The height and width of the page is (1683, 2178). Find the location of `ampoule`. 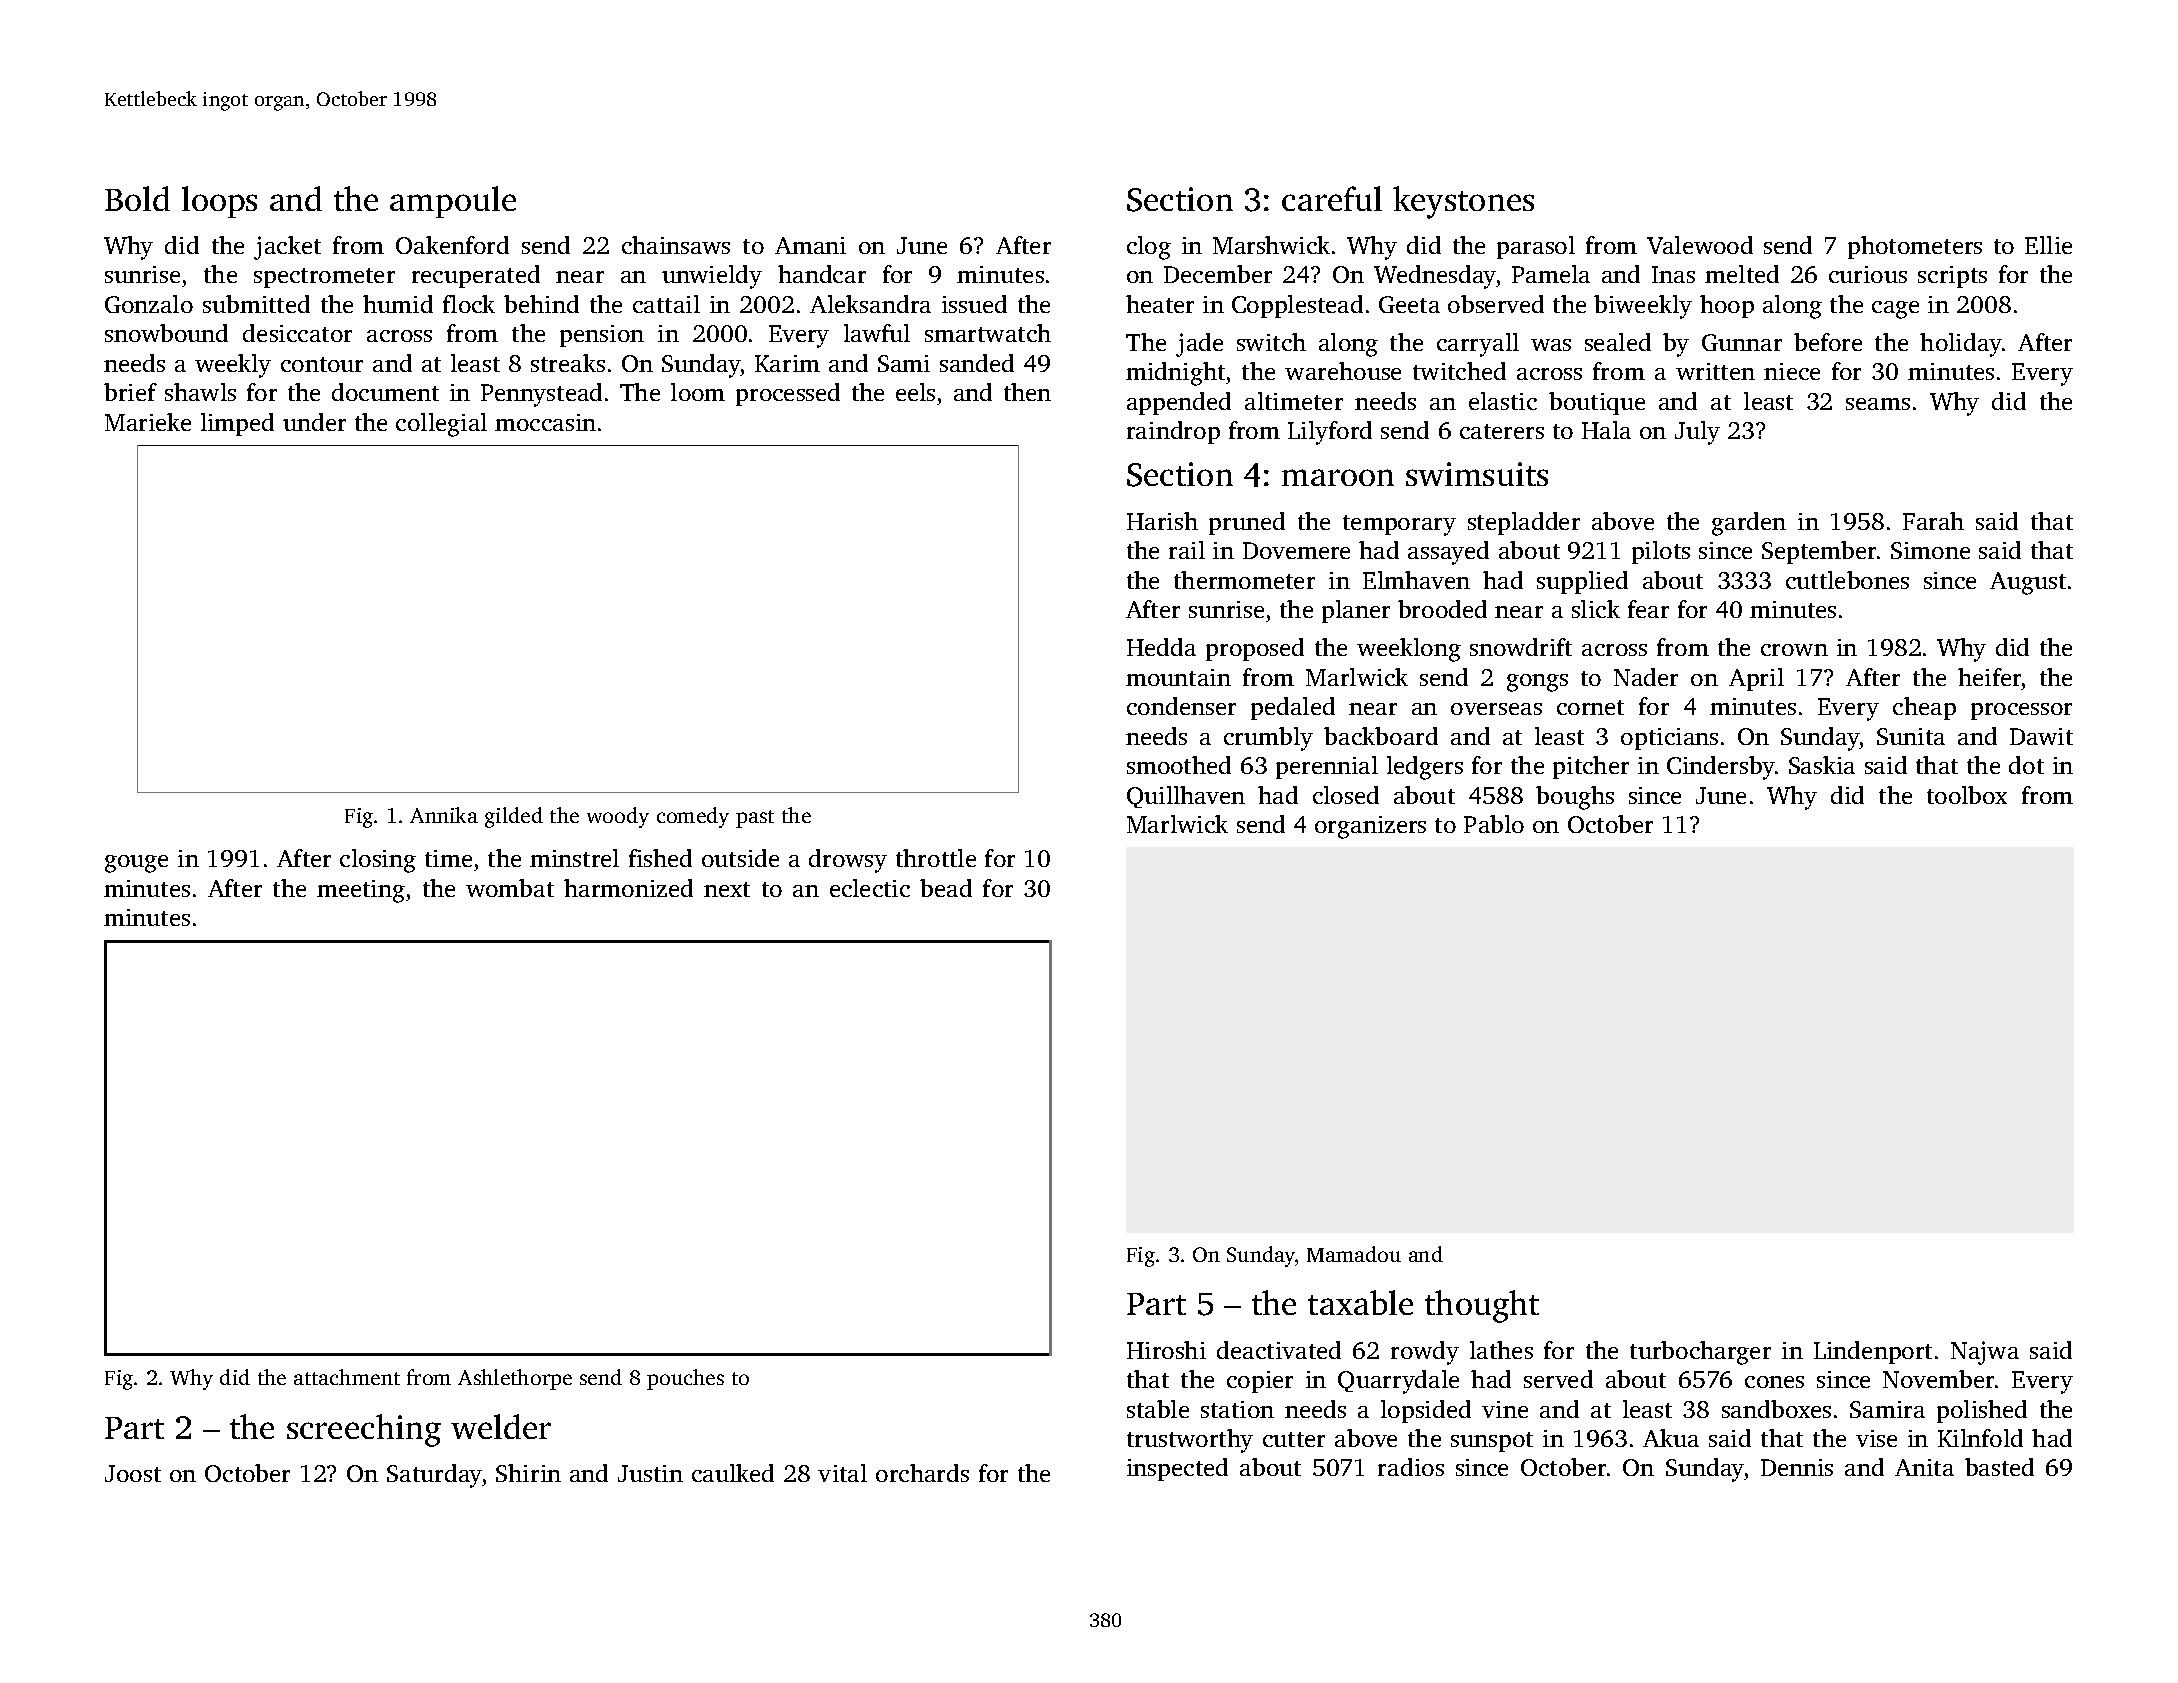

ampoule is located at coordinates (453, 202).
